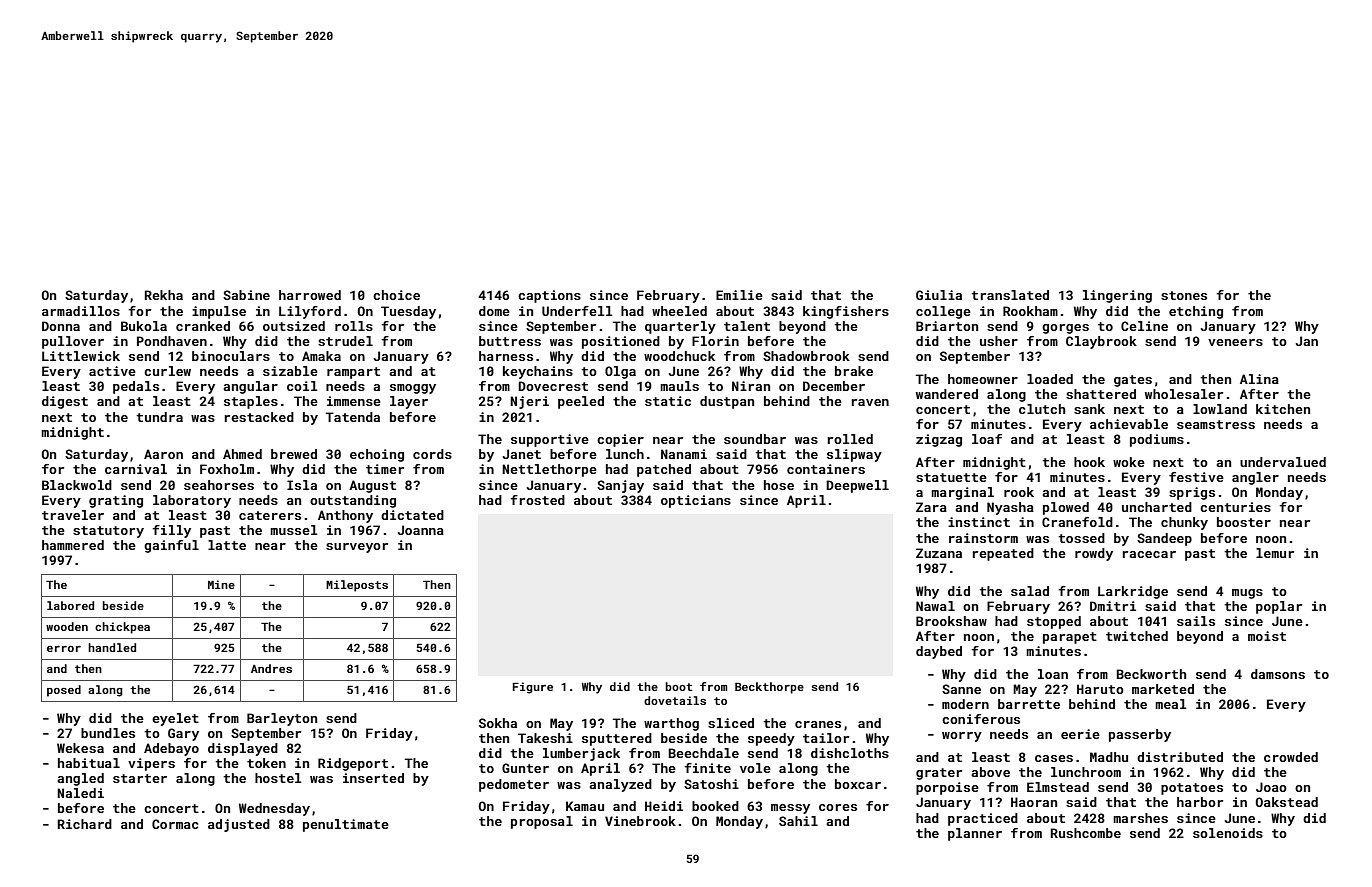 The image size is (1372, 887). Describe the element at coordinates (1085, 833) in the page. I see `Rushcombe` at that location.
